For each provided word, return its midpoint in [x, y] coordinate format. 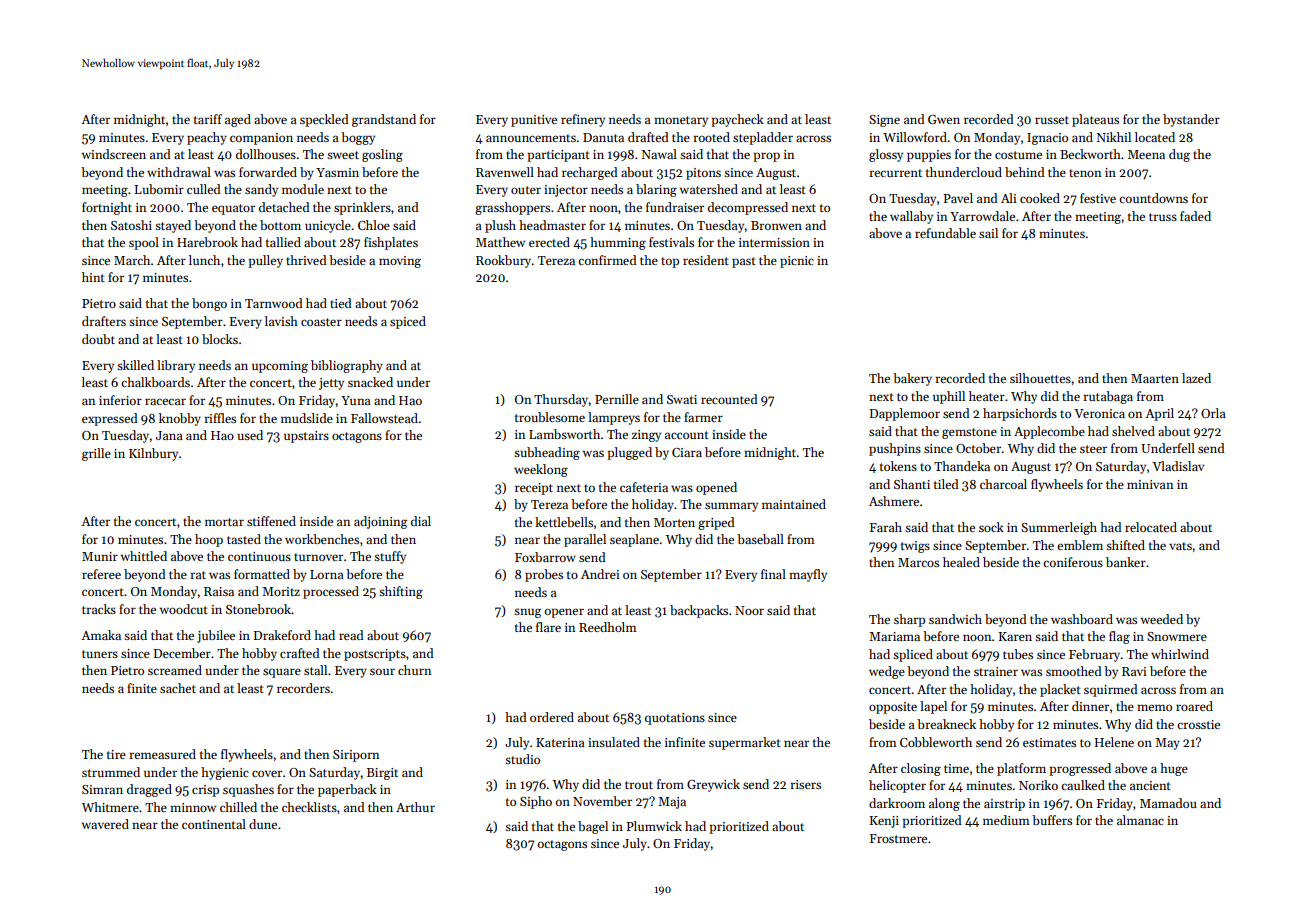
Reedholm [608, 627]
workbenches [322, 539]
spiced [408, 322]
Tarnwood [274, 303]
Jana [169, 435]
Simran [102, 789]
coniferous [1073, 562]
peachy [207, 138]
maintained [794, 504]
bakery [912, 379]
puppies [929, 156]
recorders [303, 688]
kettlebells [564, 522]
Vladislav [1178, 466]
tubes [1018, 654]
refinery [583, 120]
